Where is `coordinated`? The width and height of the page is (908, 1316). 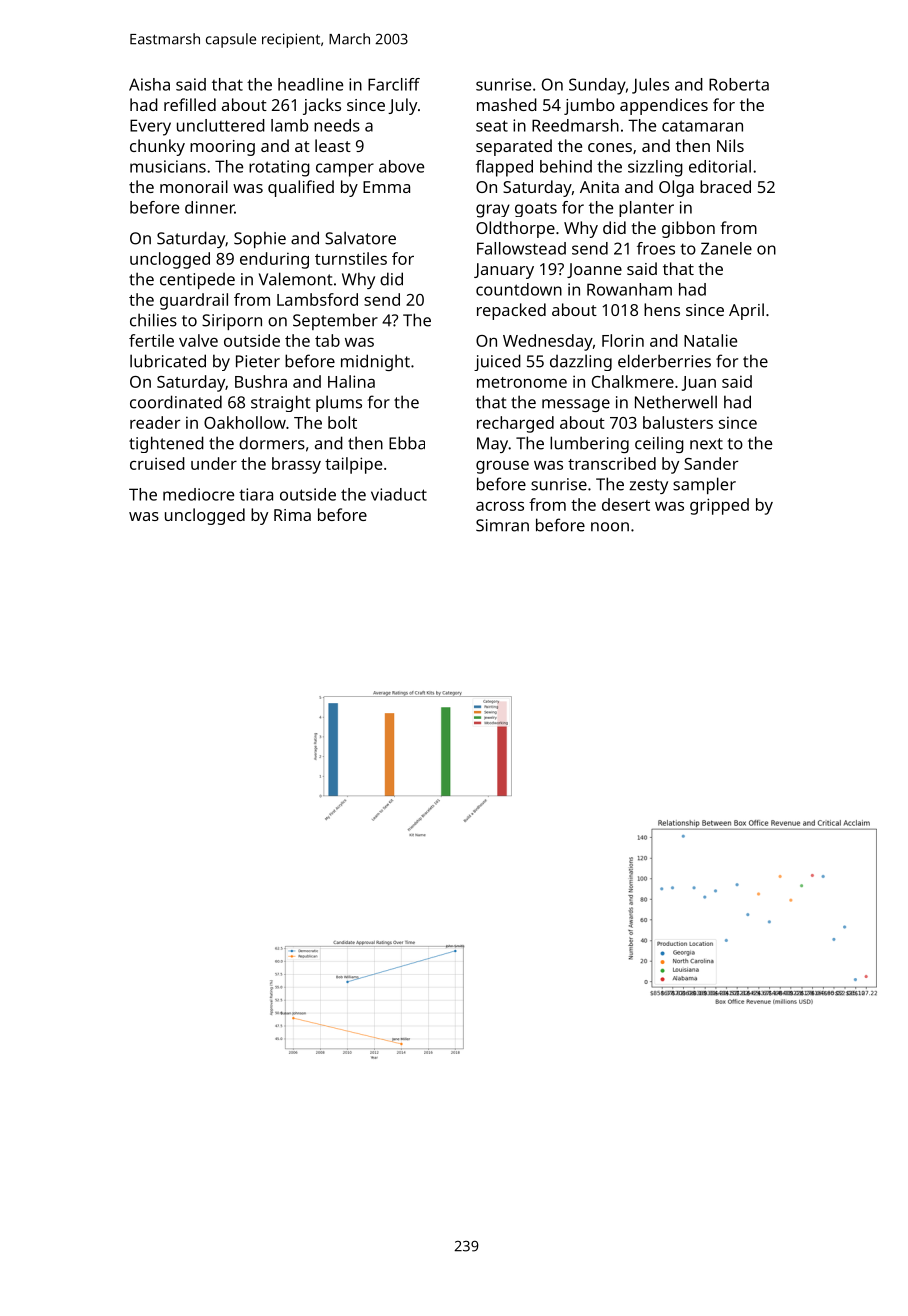
coordinated is located at coordinates (176, 402).
